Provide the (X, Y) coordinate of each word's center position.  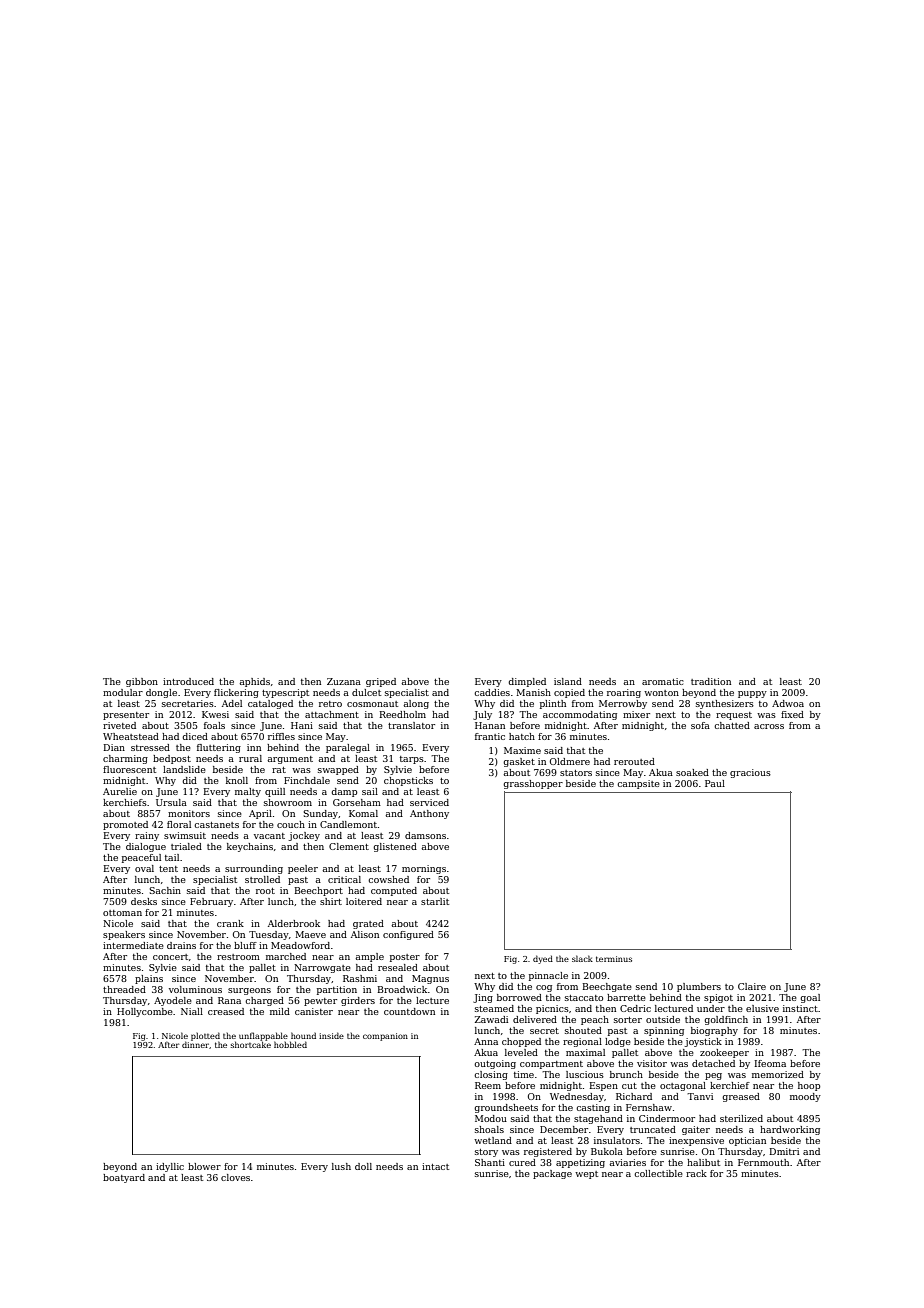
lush (341, 1166)
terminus (614, 959)
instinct (800, 1008)
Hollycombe (145, 1012)
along (416, 704)
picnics (552, 1009)
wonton (661, 693)
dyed (543, 959)
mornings (424, 869)
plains (149, 979)
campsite (638, 784)
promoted (125, 825)
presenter (126, 716)
